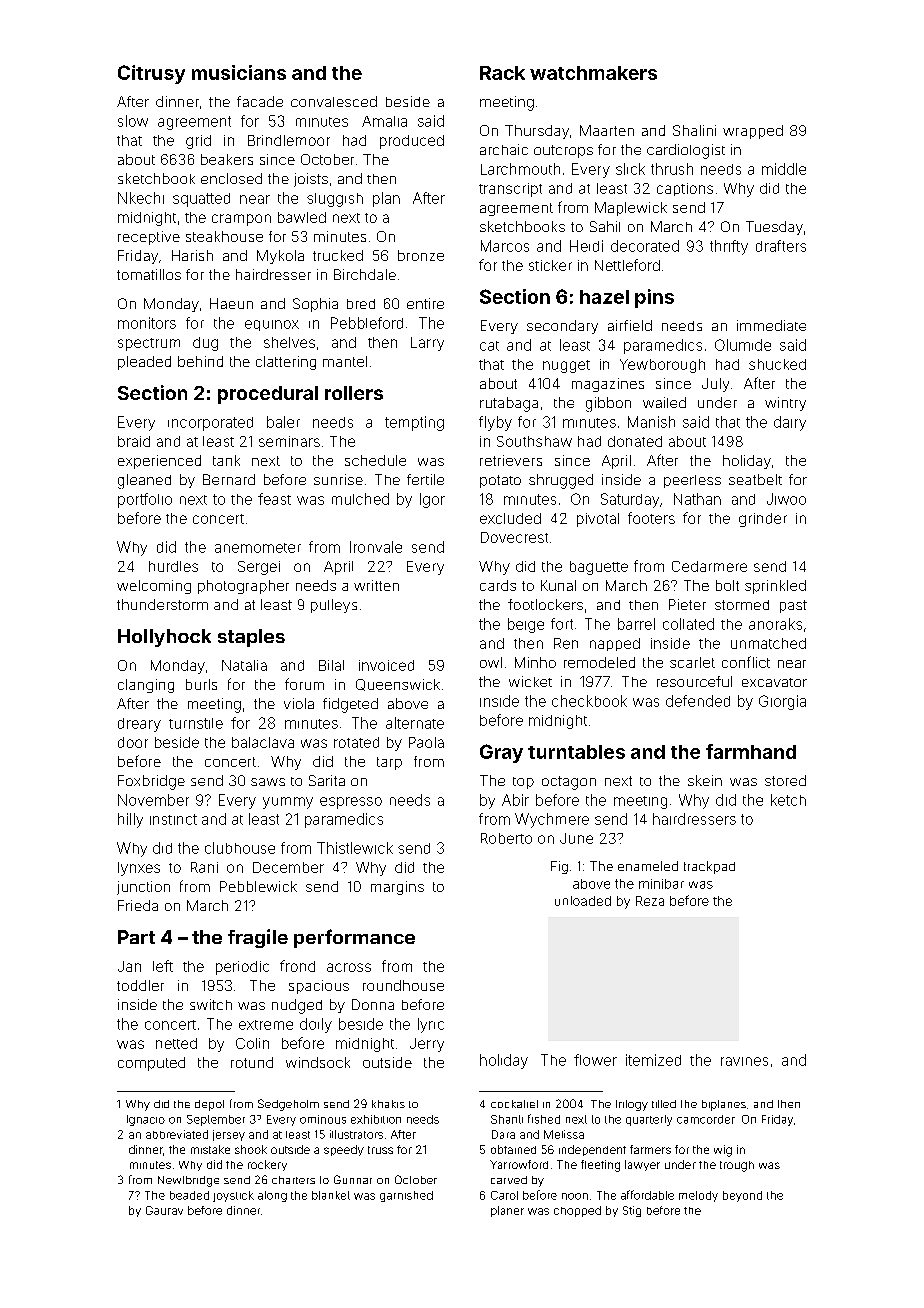  Describe the element at coordinates (654, 298) in the screenshot. I see `pins` at that location.
